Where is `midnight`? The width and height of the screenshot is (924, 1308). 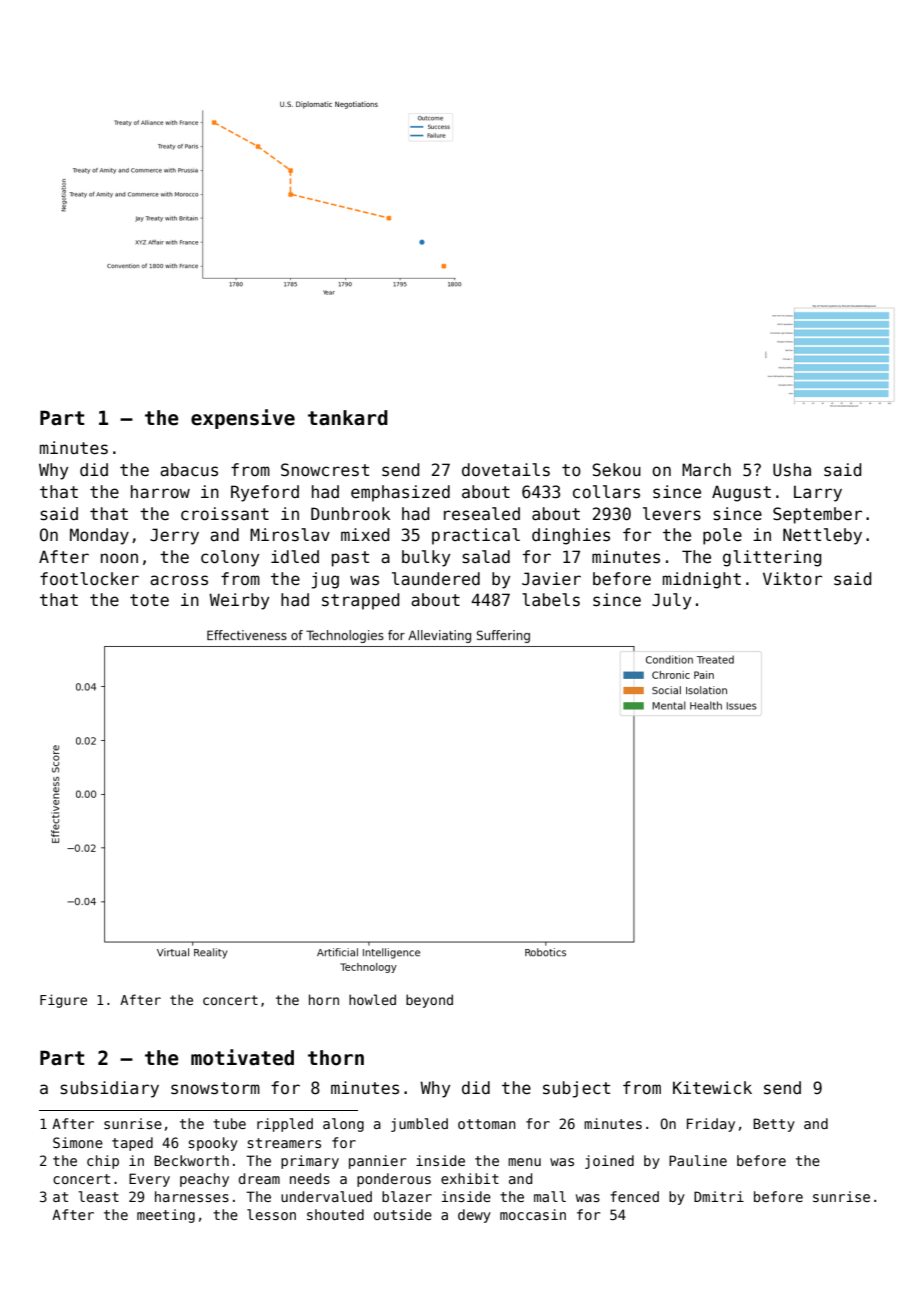 midnight is located at coordinates (702, 580).
